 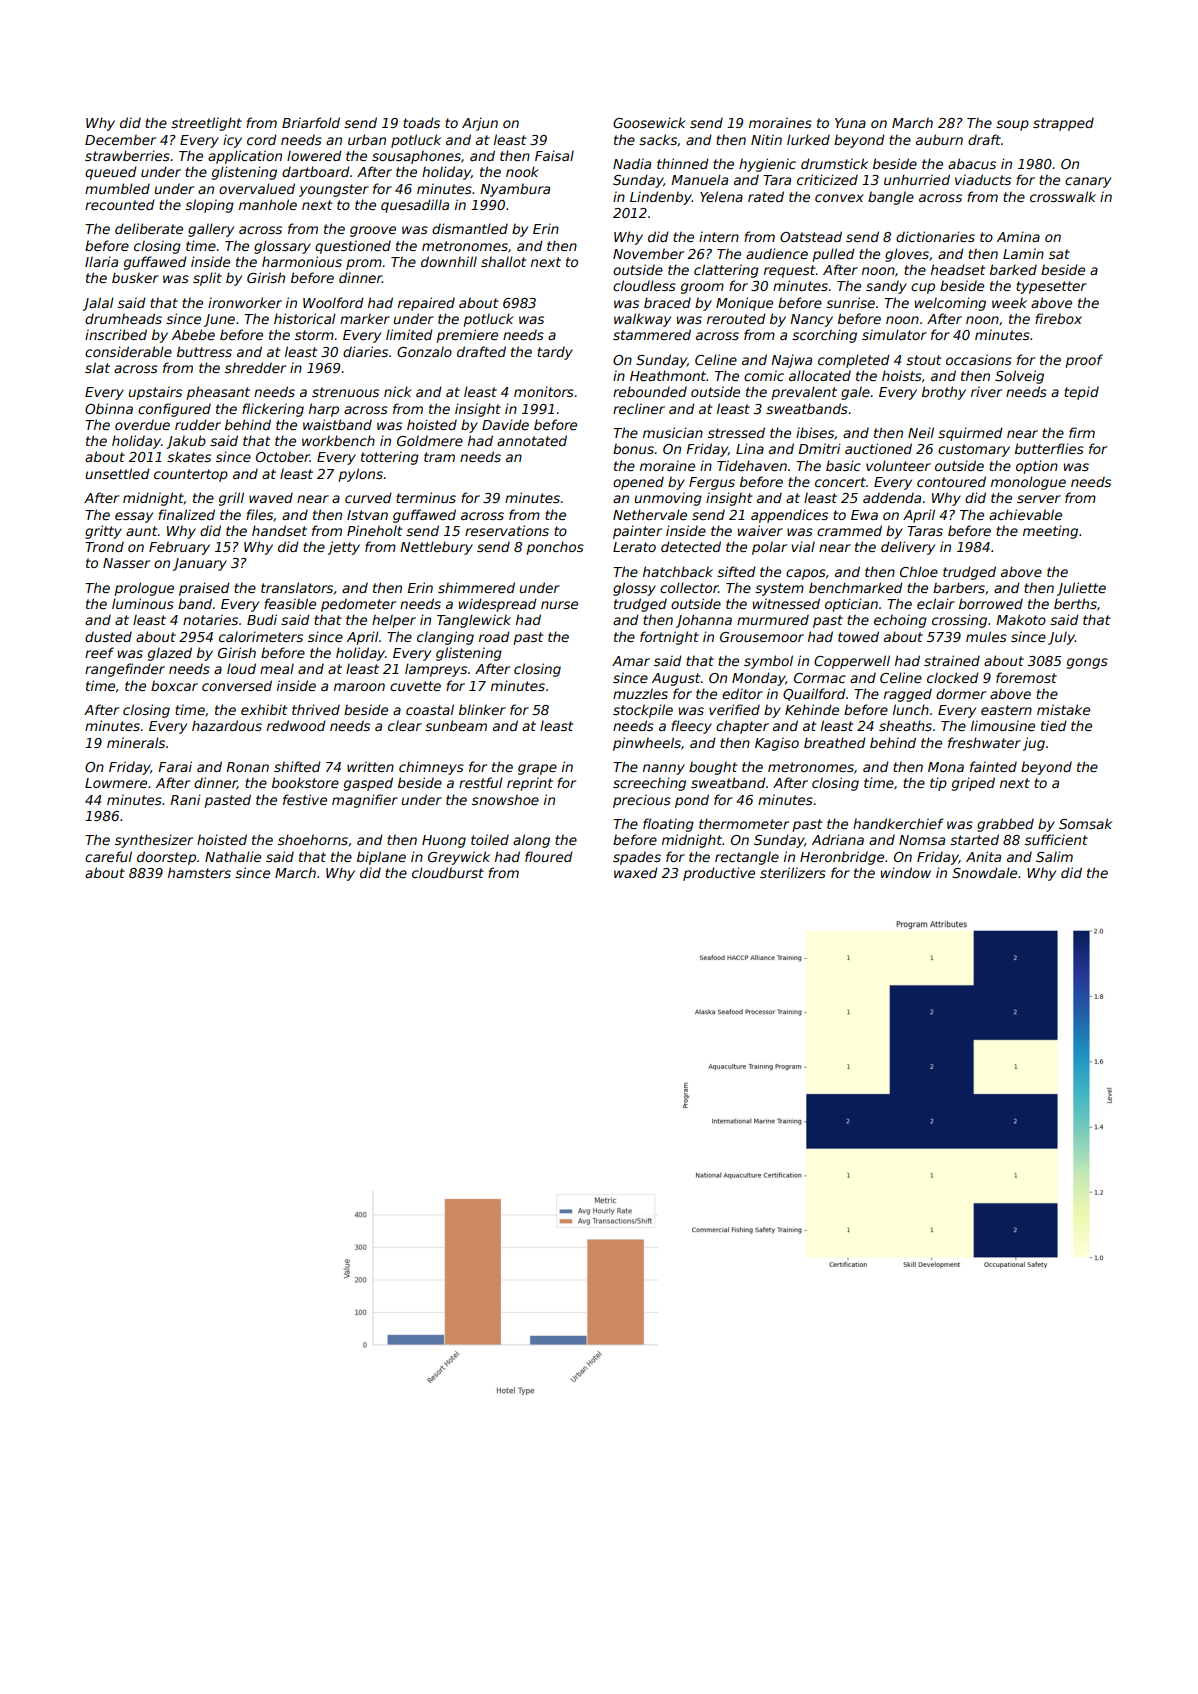 What do you see at coordinates (120, 204) in the screenshot?
I see `recounted` at bounding box center [120, 204].
